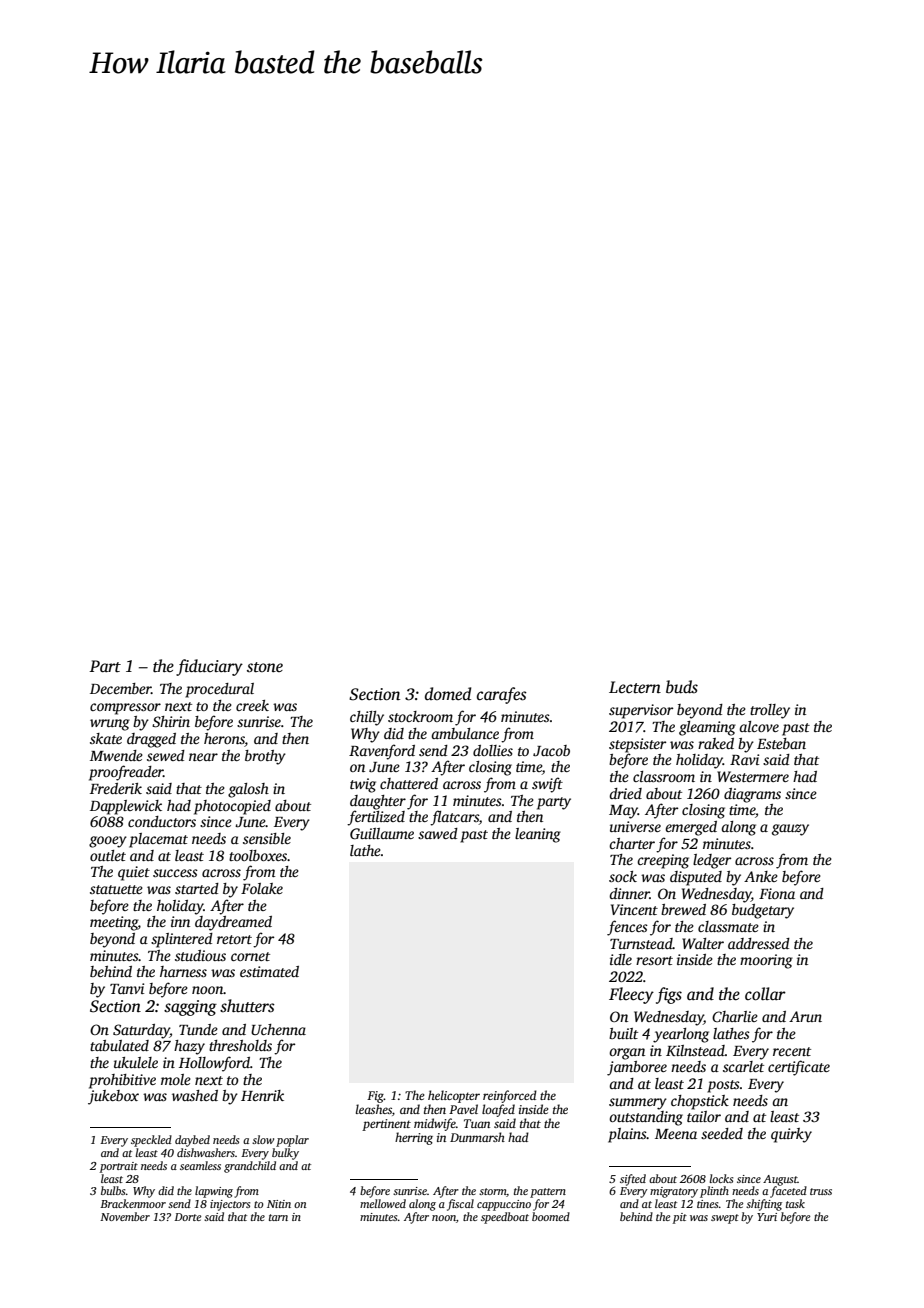  What do you see at coordinates (151, 1141) in the screenshot?
I see `speckled` at bounding box center [151, 1141].
